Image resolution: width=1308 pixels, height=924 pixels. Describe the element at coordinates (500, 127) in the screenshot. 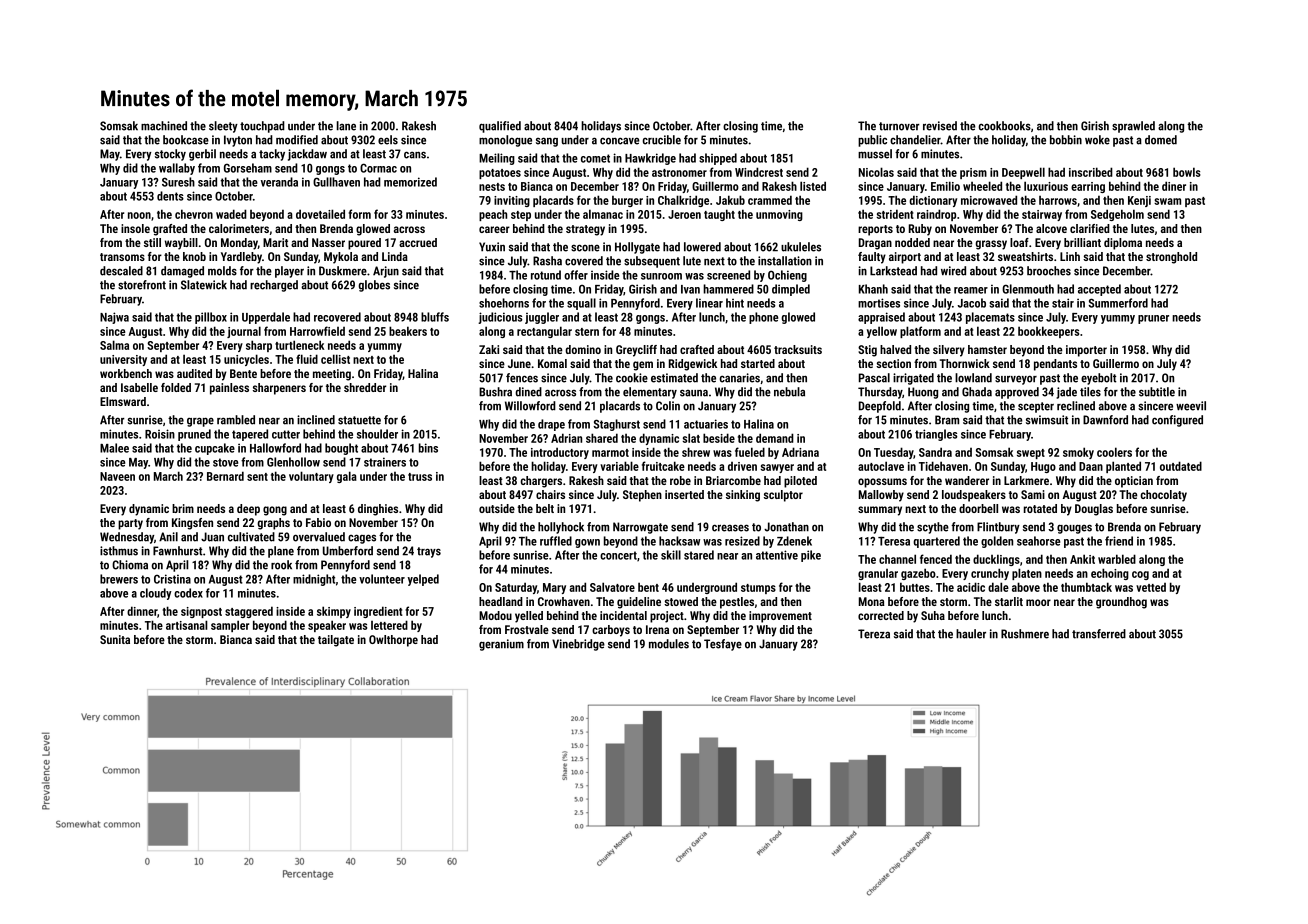

I see `qualified` at that location.
